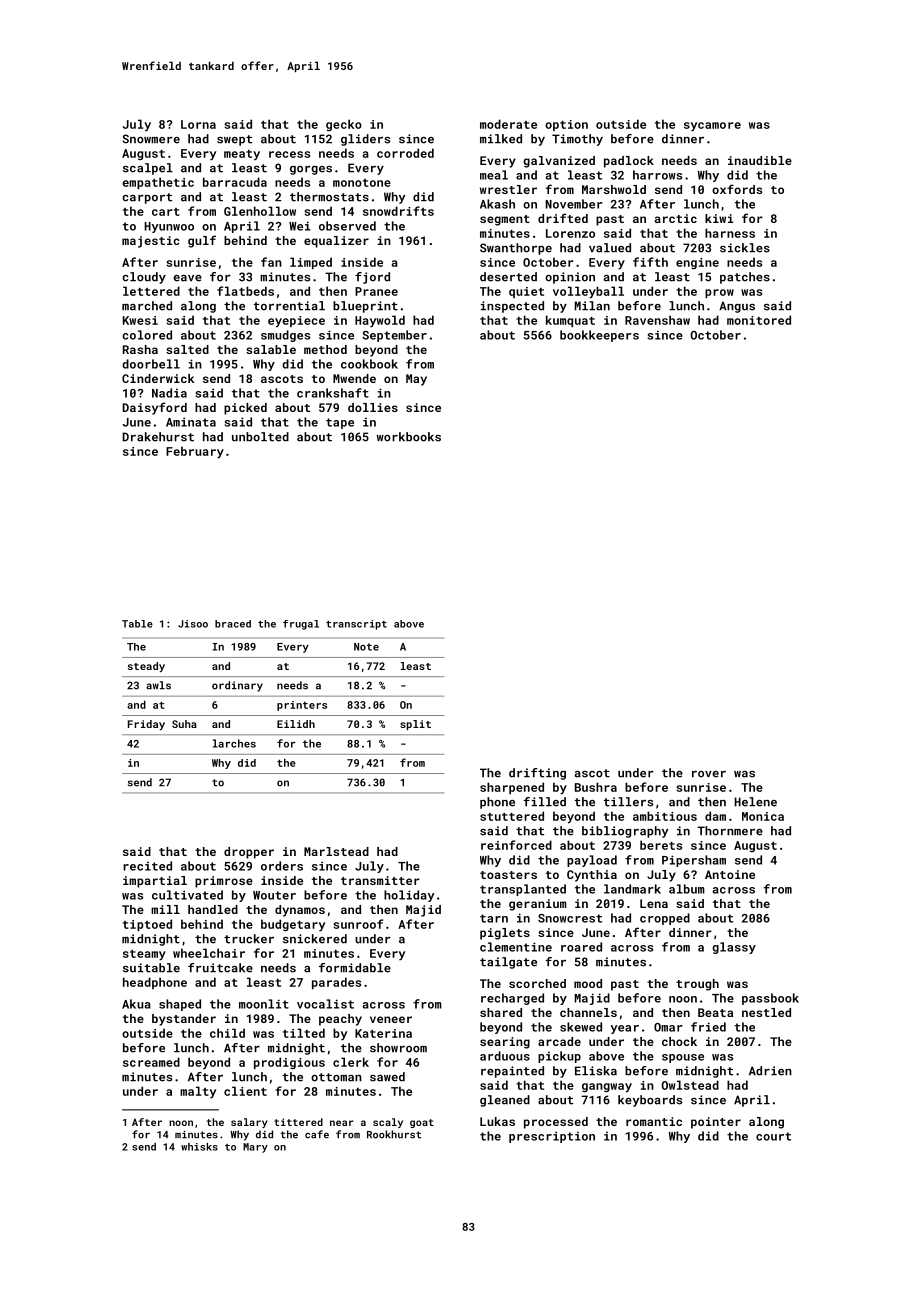 This document has height=1311, width=924. Describe the element at coordinates (709, 774) in the document. I see `rover` at that location.
